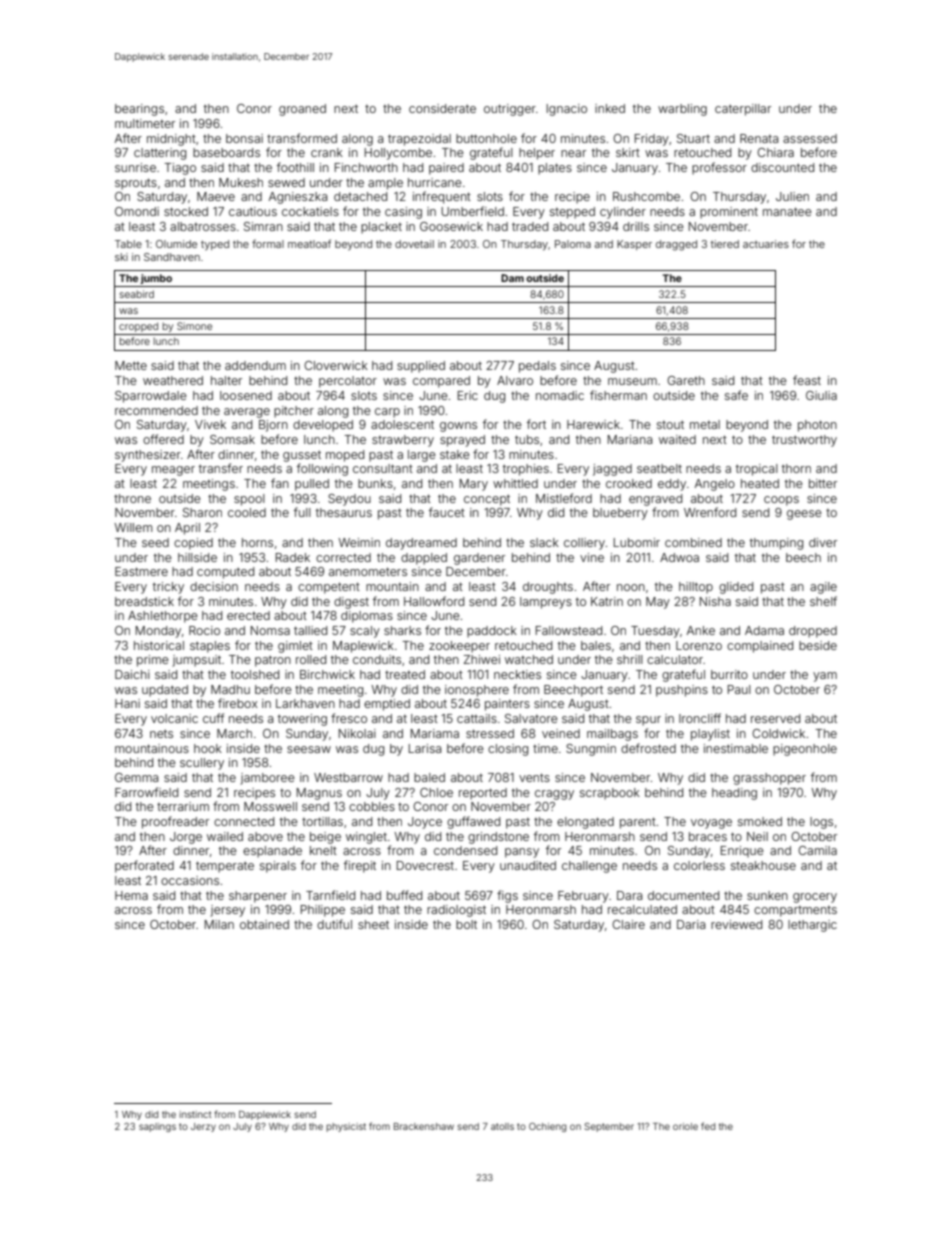  What do you see at coordinates (226, 152) in the screenshot?
I see `baseboards` at bounding box center [226, 152].
